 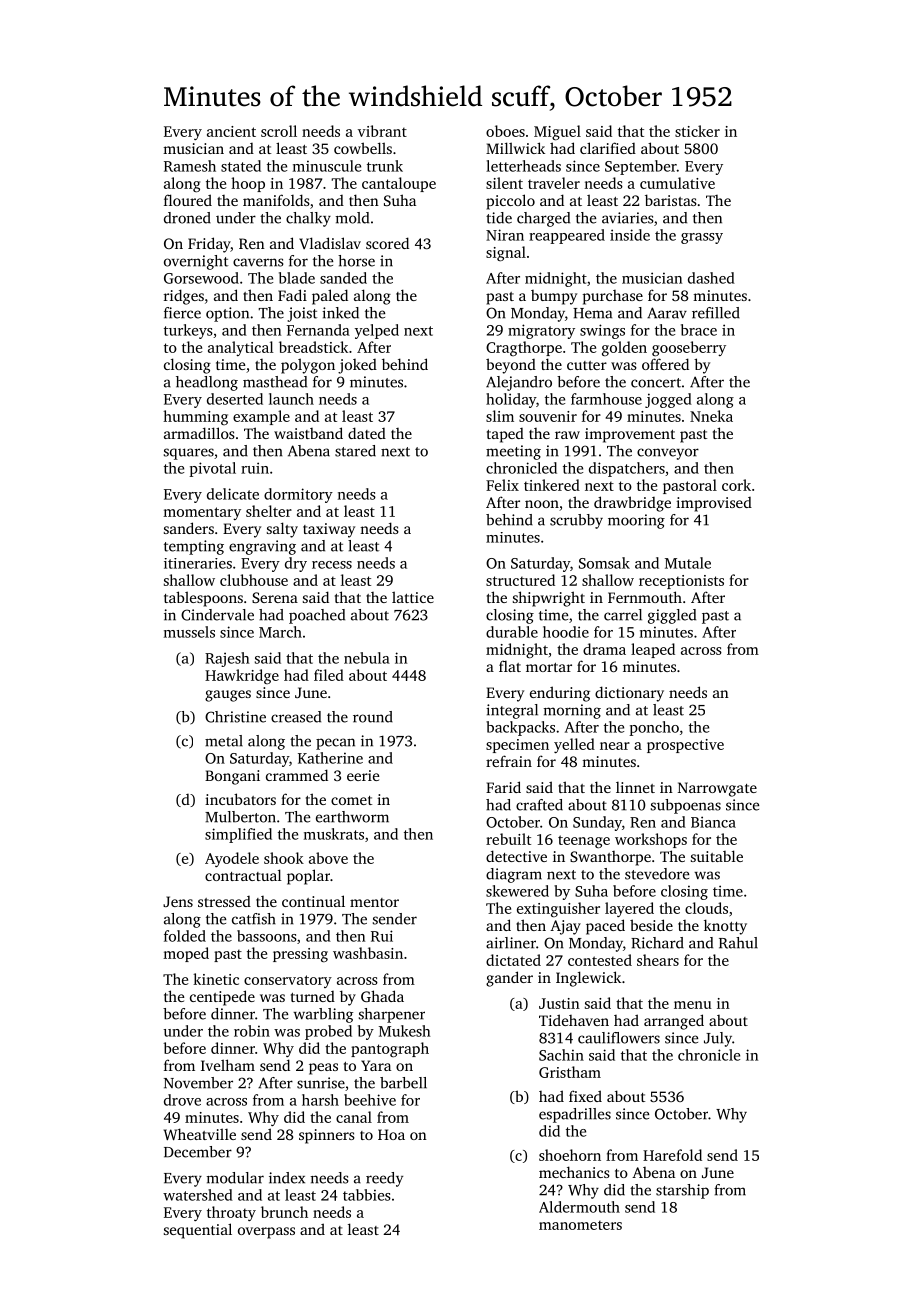 I want to click on baristas, so click(x=671, y=200).
